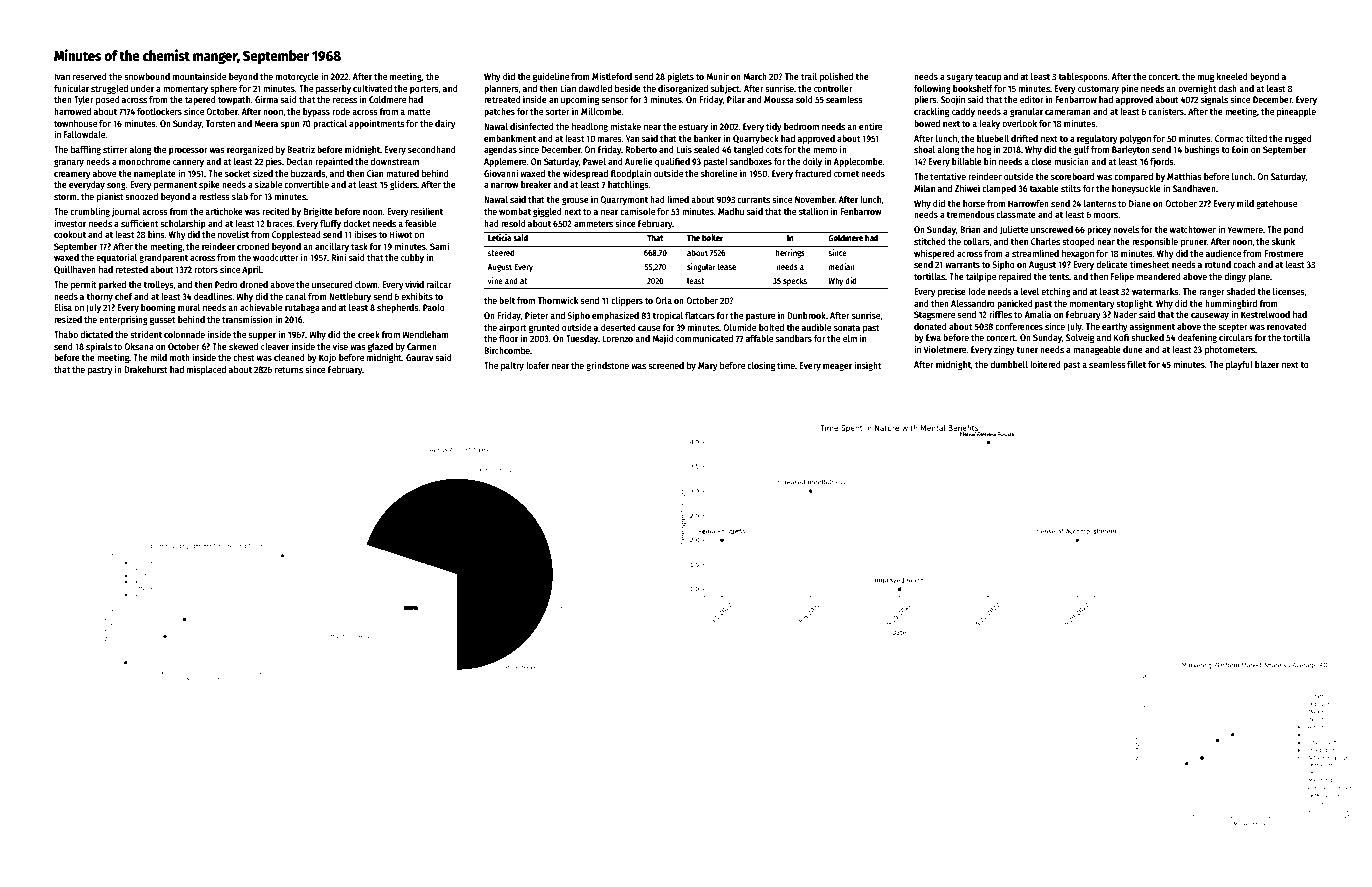 Image resolution: width=1372 pixels, height=887 pixels. I want to click on hexagon, so click(1078, 254).
